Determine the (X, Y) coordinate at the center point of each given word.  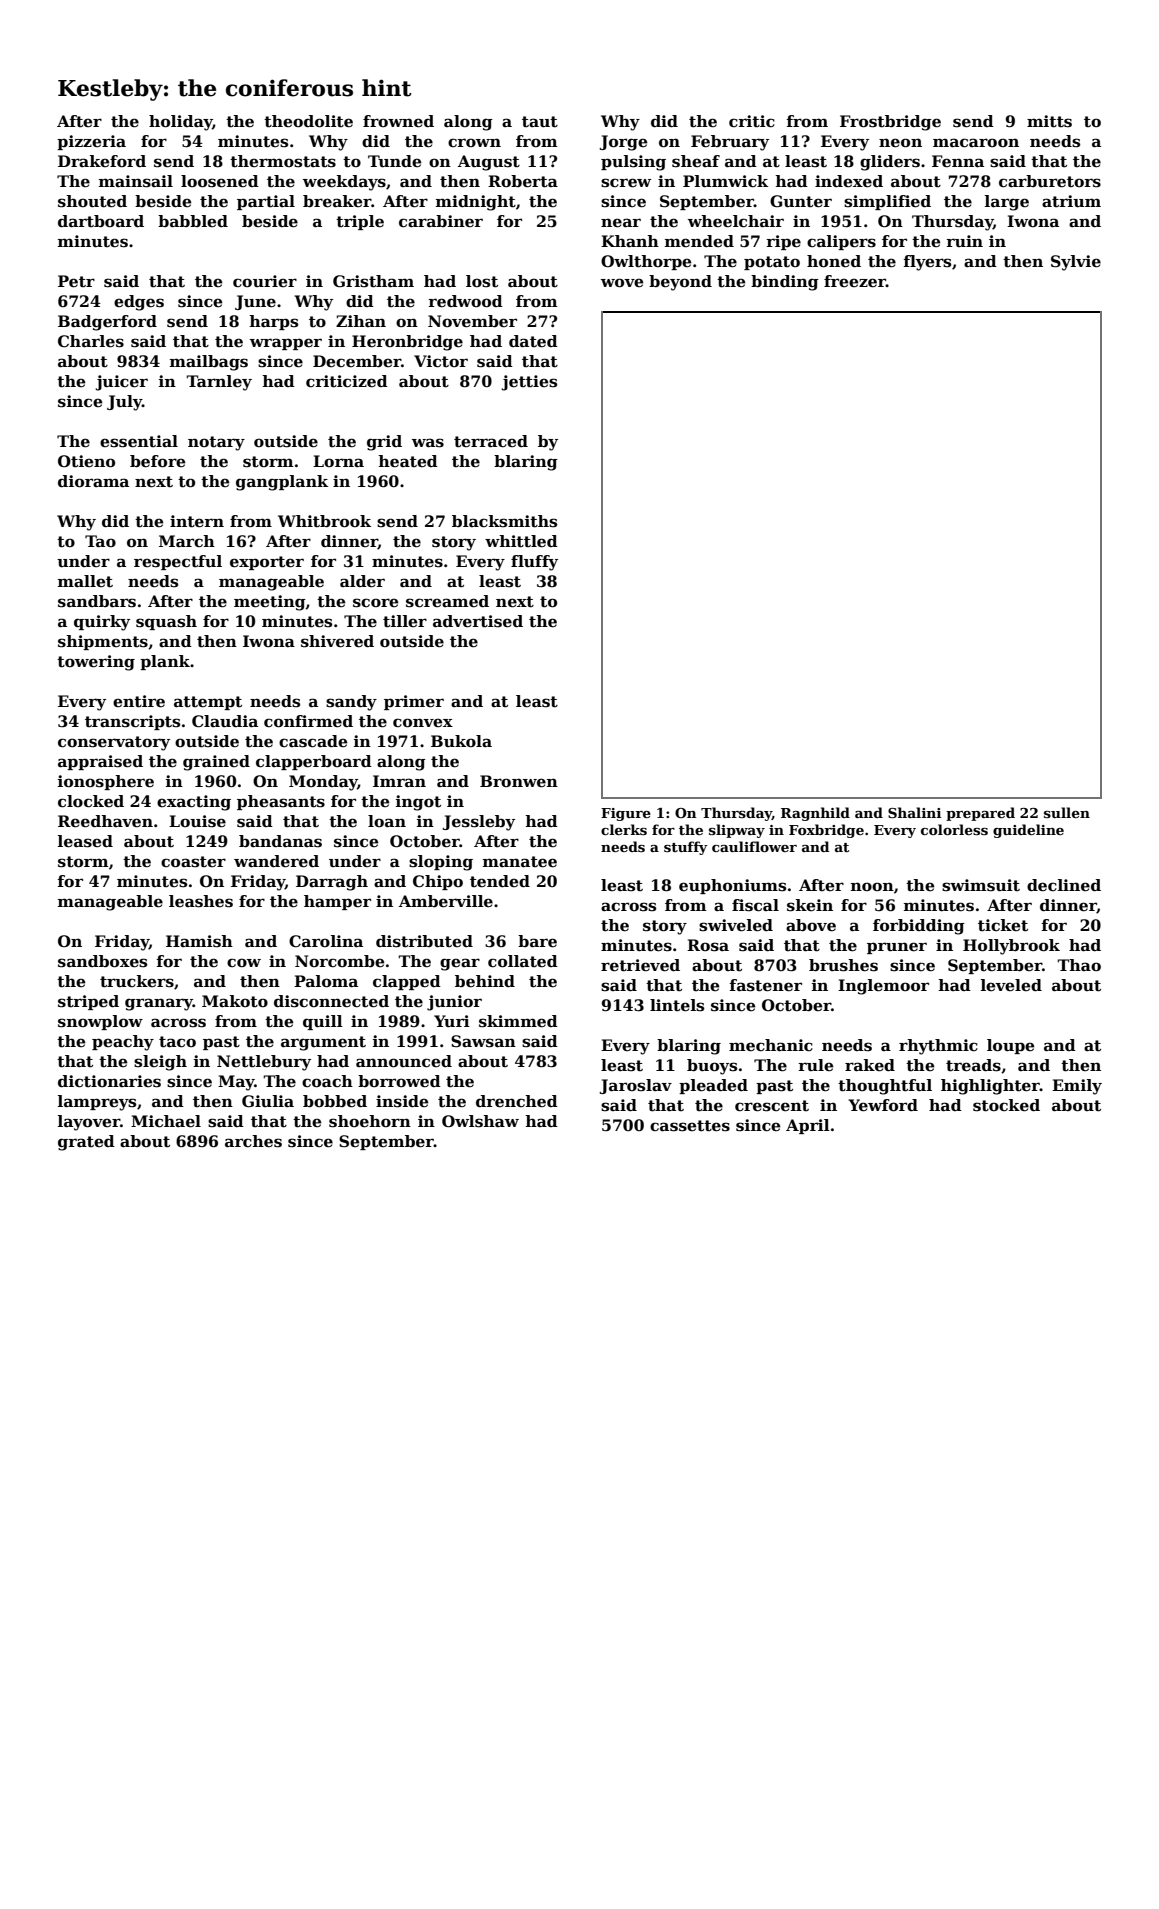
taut (540, 122)
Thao (1079, 965)
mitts (1049, 121)
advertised (478, 621)
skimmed (518, 1021)
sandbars (97, 601)
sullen (1067, 812)
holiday (180, 123)
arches (253, 1141)
